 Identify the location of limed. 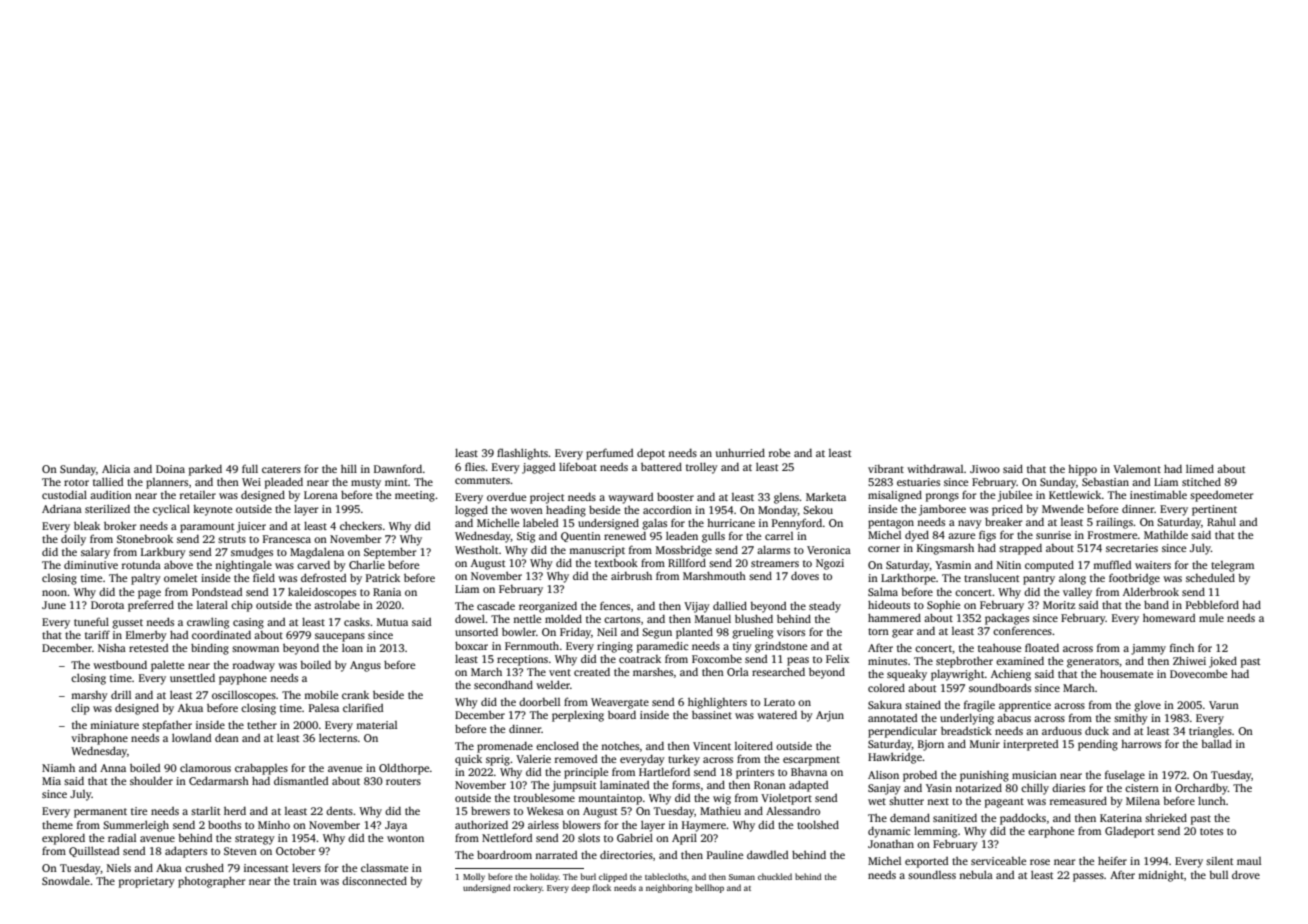
(1200, 468).
